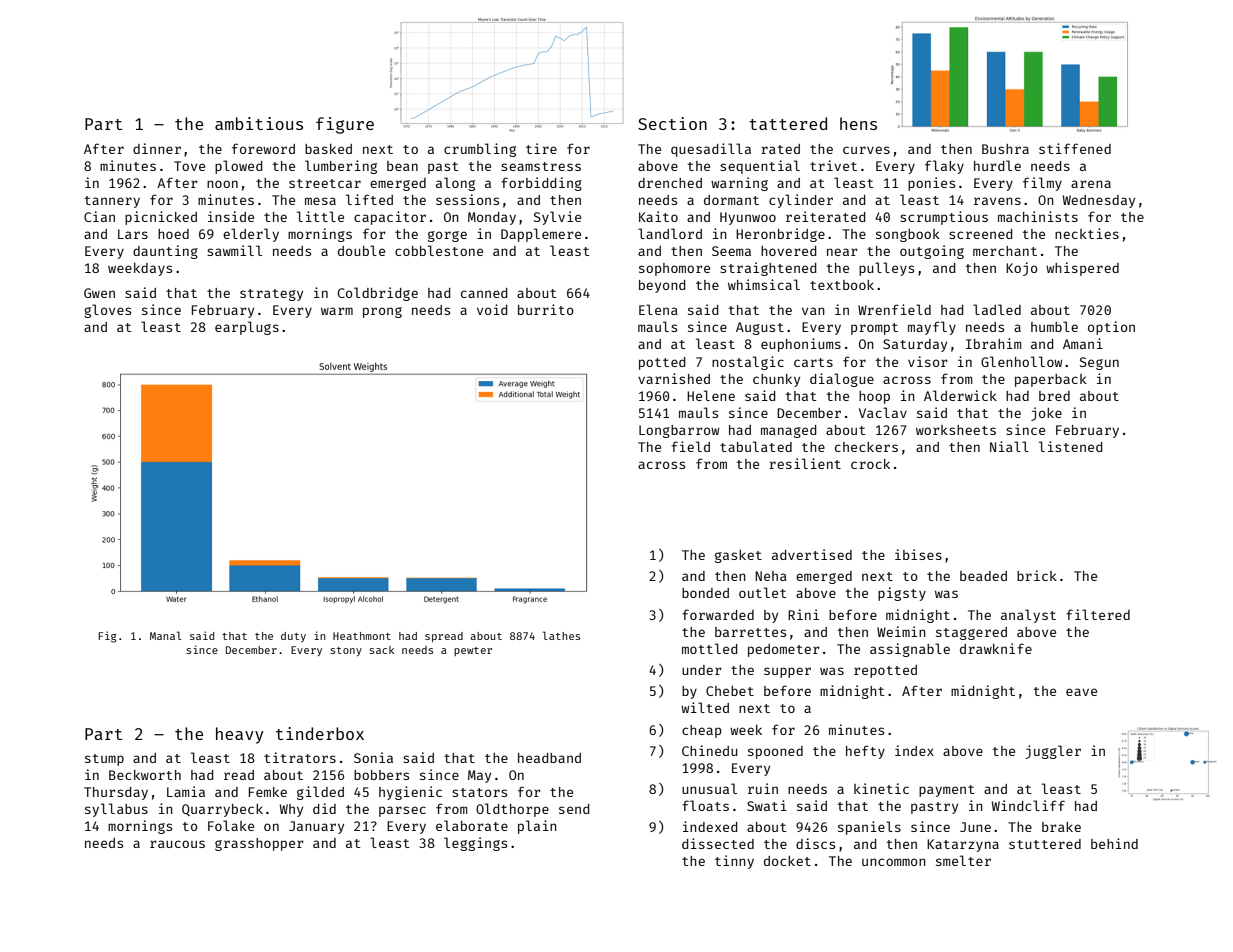  Describe the element at coordinates (805, 463) in the document. I see `resilient` at that location.
